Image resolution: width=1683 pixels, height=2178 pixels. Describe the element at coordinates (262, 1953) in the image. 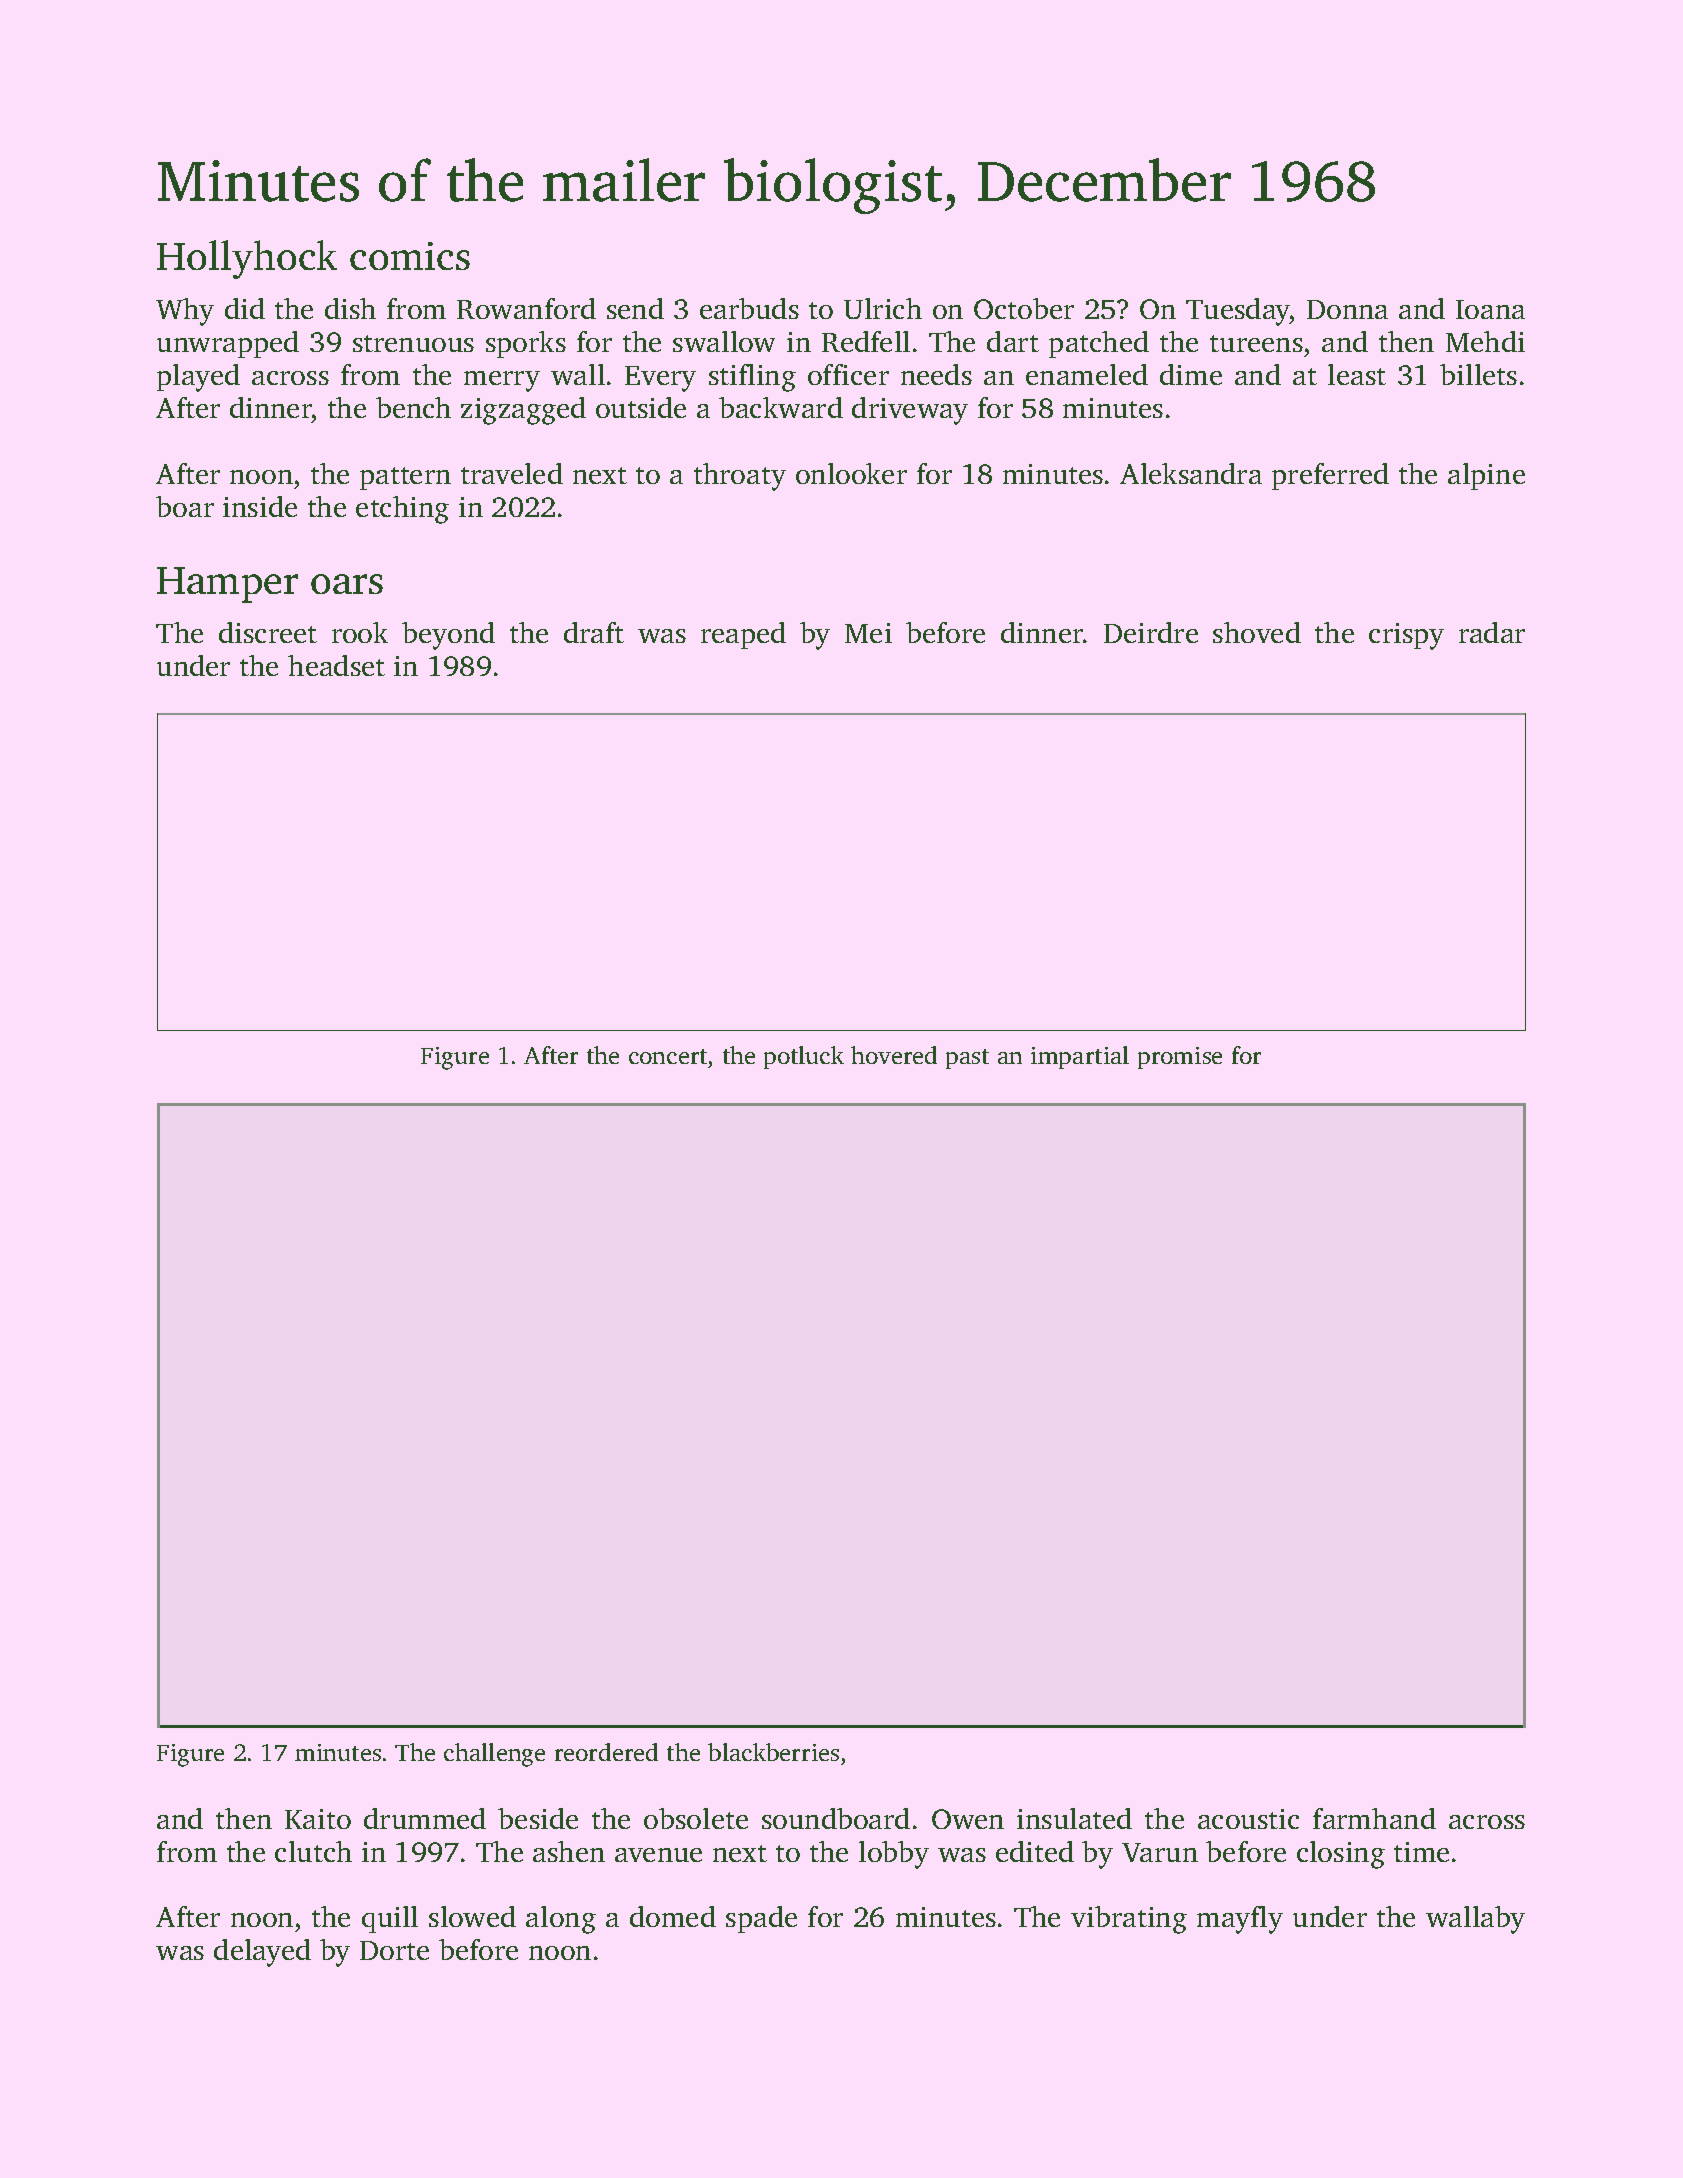

I see `delayed` at that location.
